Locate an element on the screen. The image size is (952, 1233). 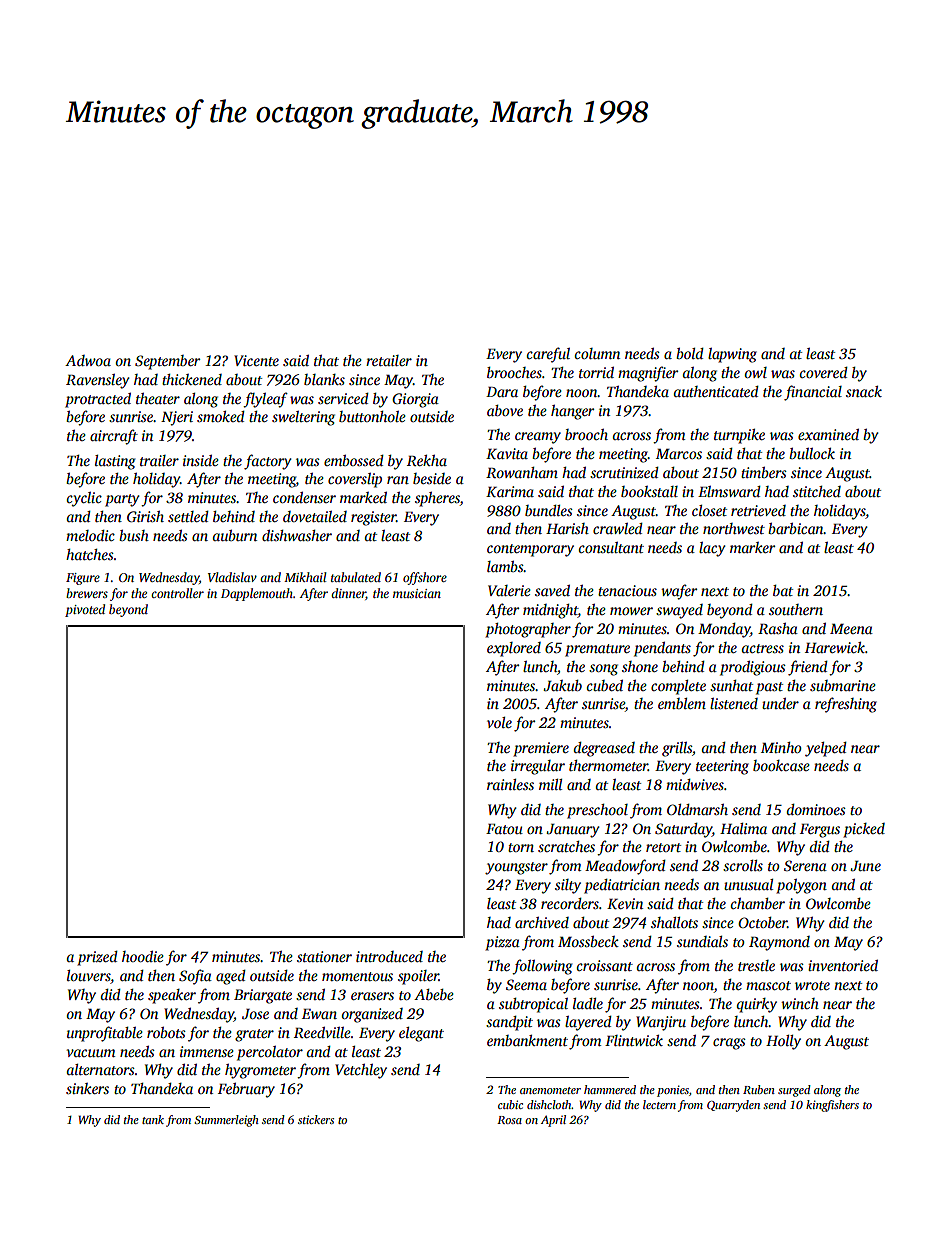
Vicente is located at coordinates (256, 360).
